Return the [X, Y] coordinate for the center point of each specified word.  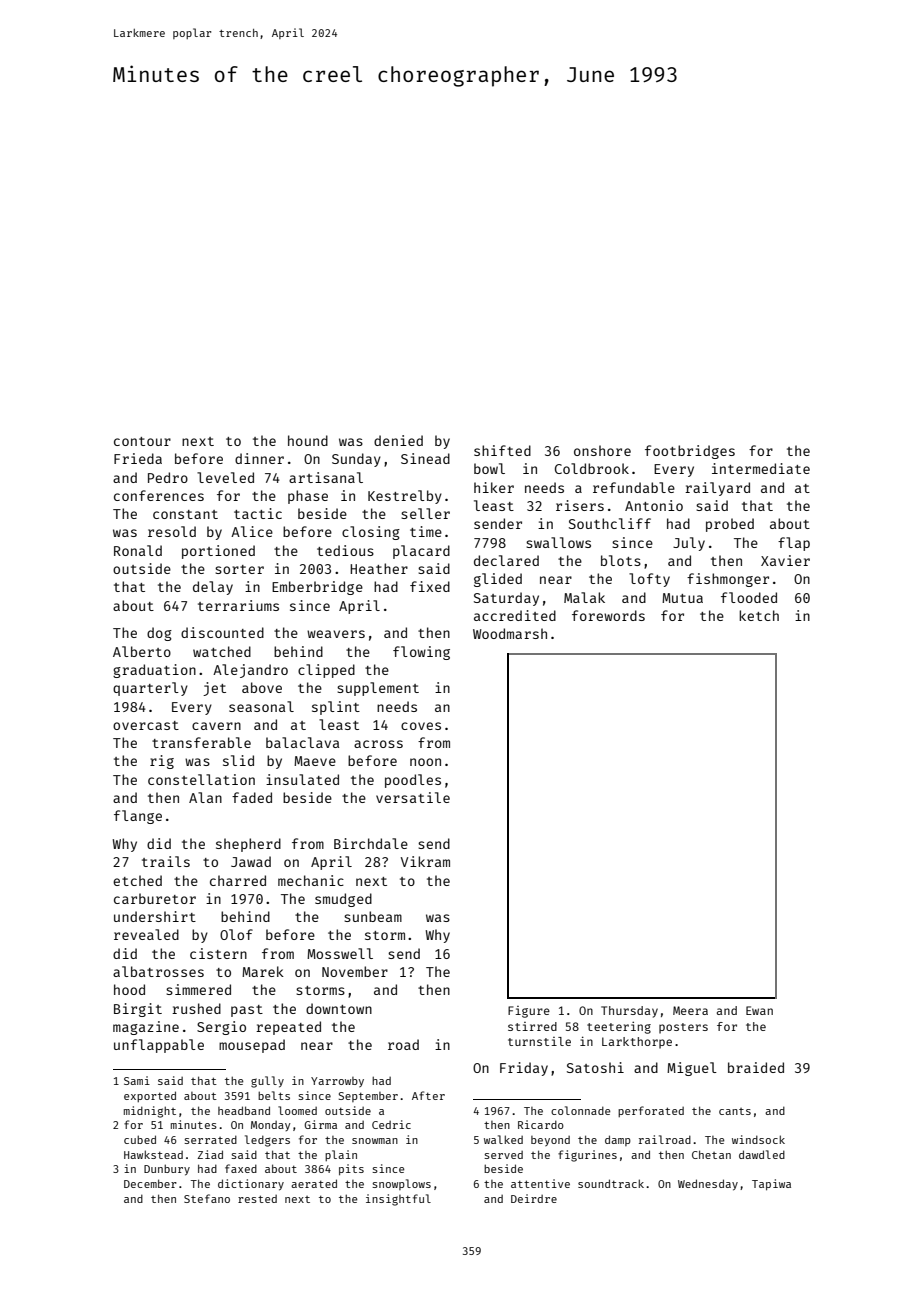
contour [142, 441]
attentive [540, 1183]
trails [166, 861]
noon [425, 762]
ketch [759, 615]
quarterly [150, 689]
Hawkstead [153, 1154]
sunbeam [373, 916]
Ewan [759, 1010]
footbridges [690, 452]
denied [398, 440]
